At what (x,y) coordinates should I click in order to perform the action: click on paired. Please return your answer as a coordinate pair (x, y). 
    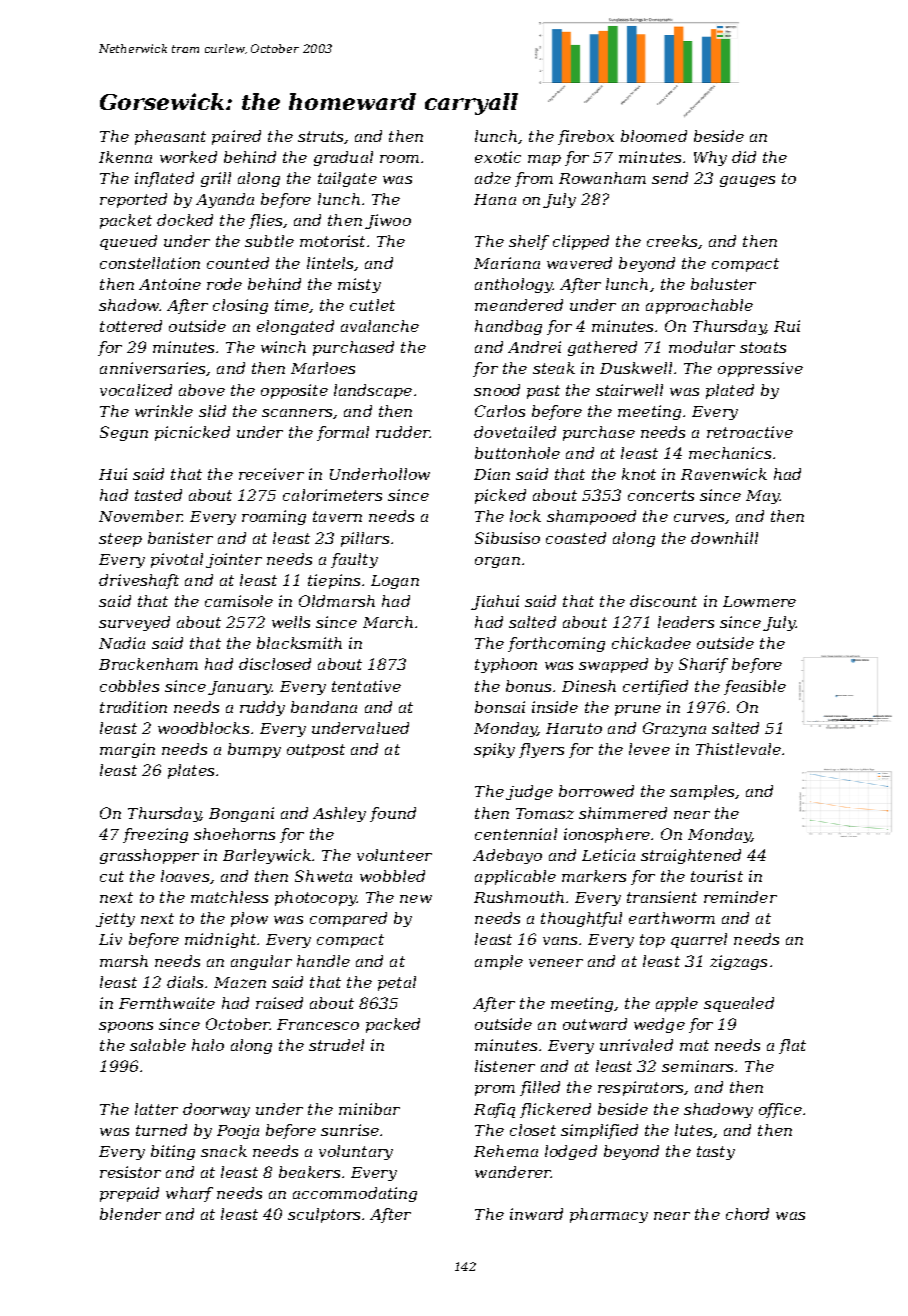
    Looking at the image, I should click on (236, 137).
